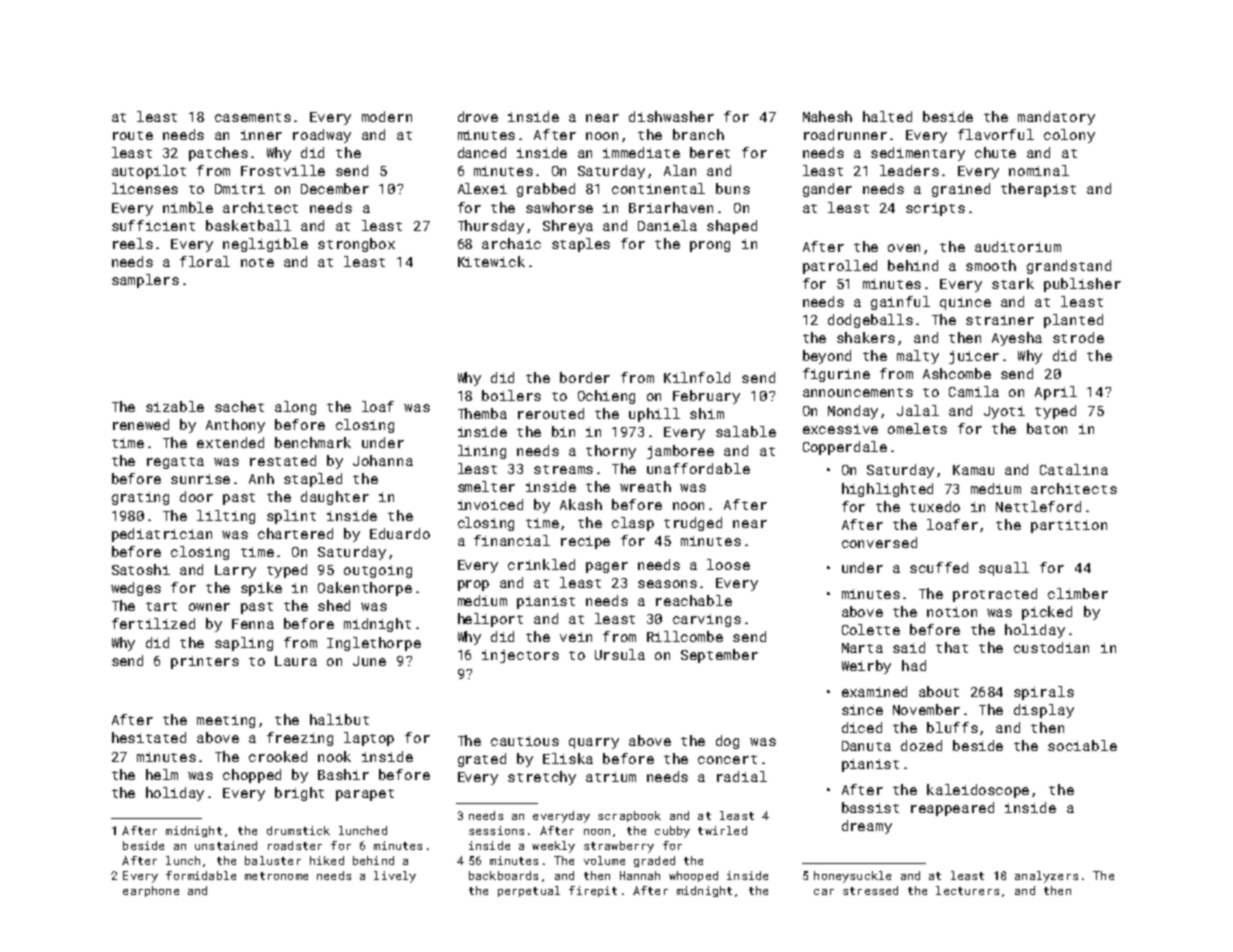 This screenshot has height=952, width=1233. What do you see at coordinates (546, 190) in the screenshot?
I see `grabbed` at bounding box center [546, 190].
